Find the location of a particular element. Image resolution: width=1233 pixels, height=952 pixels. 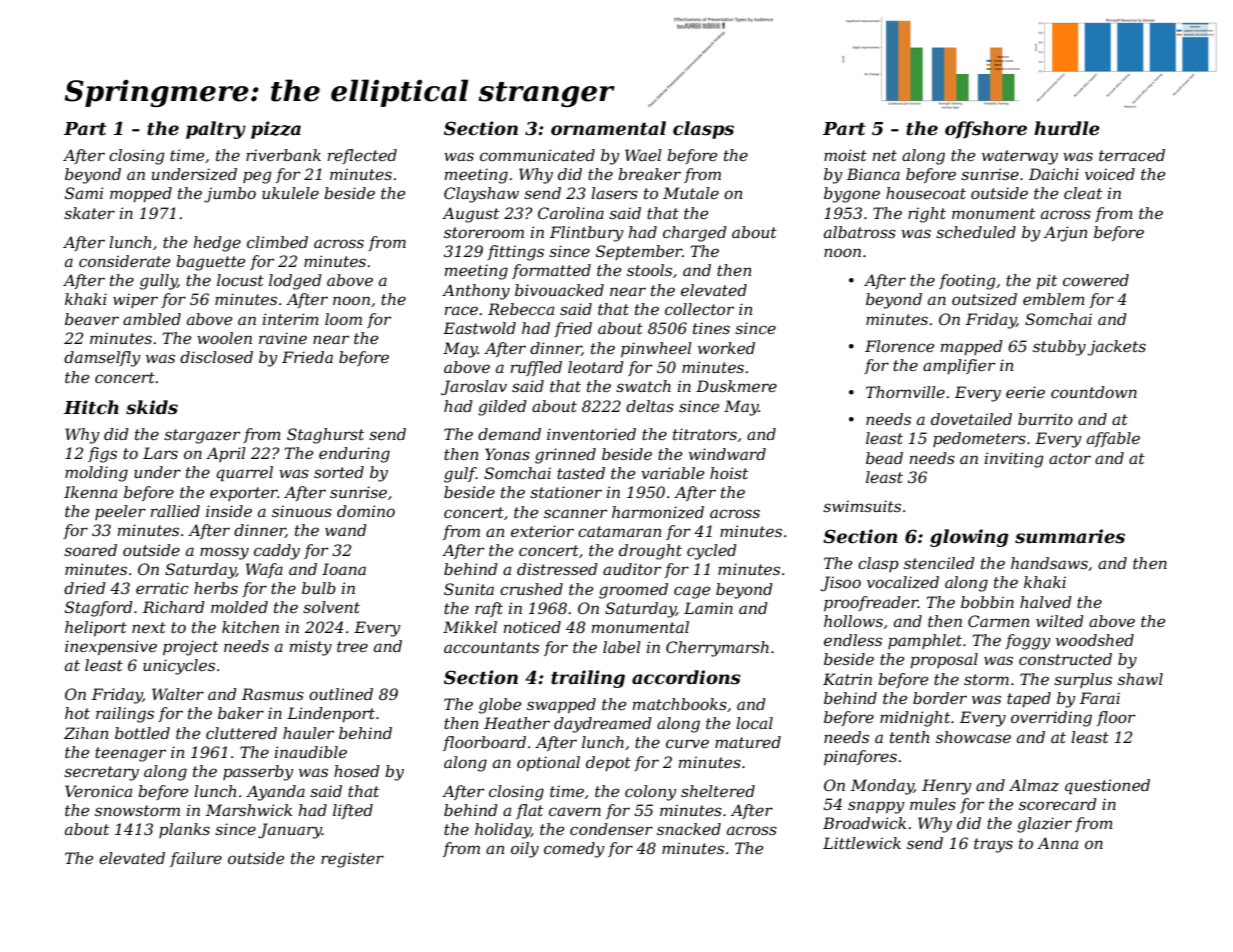

Jisoo is located at coordinates (841, 583).
